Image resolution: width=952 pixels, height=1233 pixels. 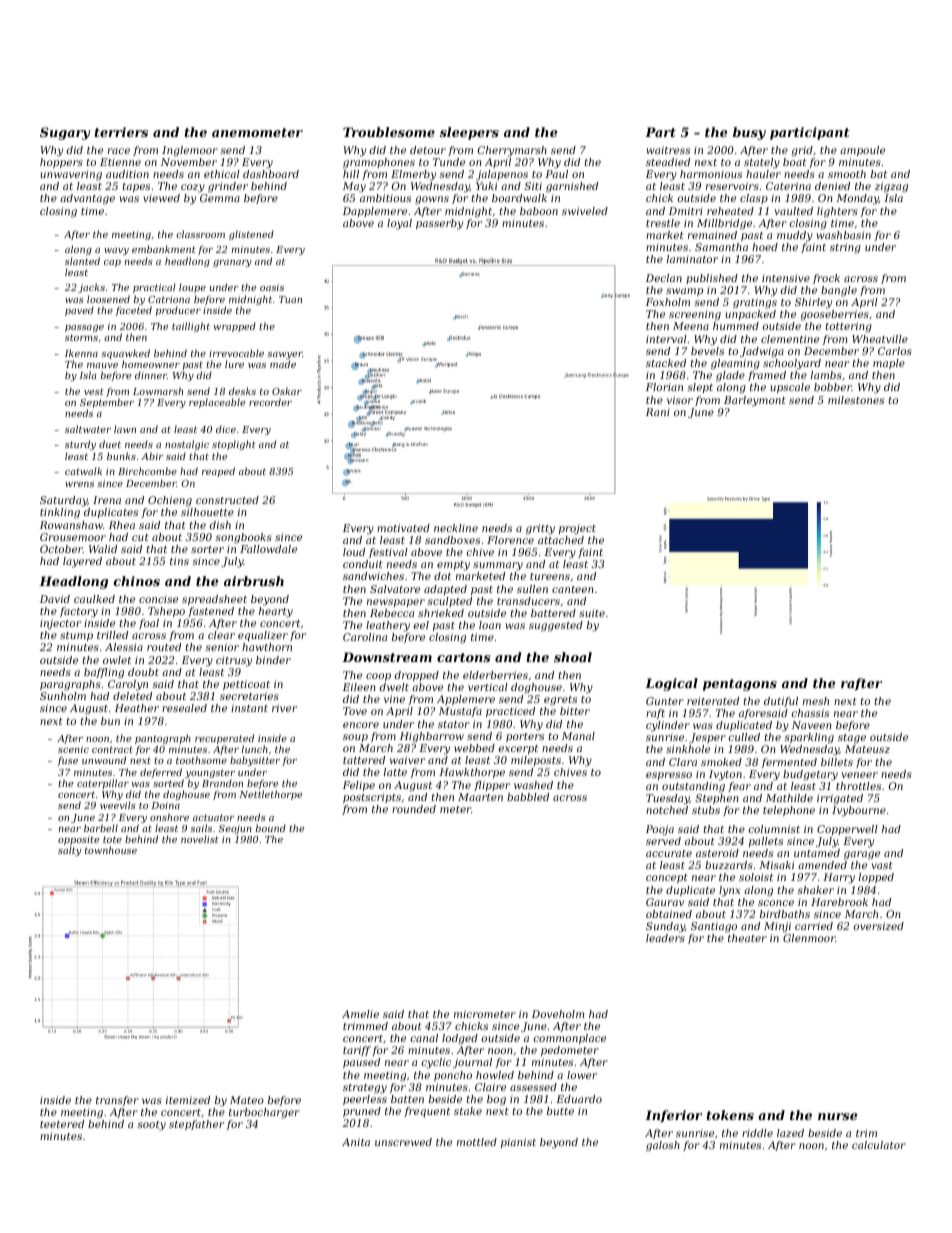 What do you see at coordinates (469, 133) in the page?
I see `sleepers` at bounding box center [469, 133].
